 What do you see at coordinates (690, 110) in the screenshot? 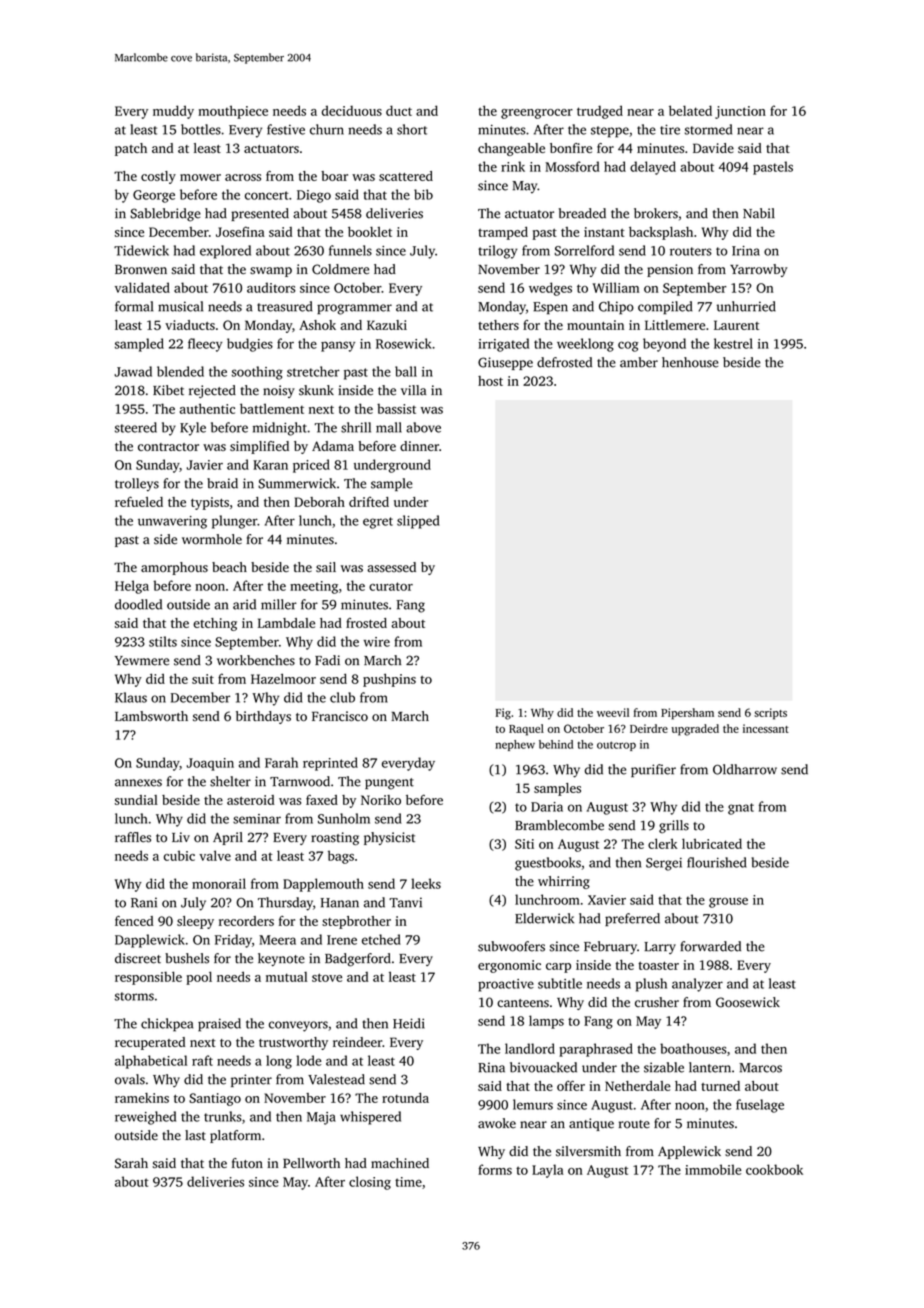
I see `belated` at bounding box center [690, 110].
